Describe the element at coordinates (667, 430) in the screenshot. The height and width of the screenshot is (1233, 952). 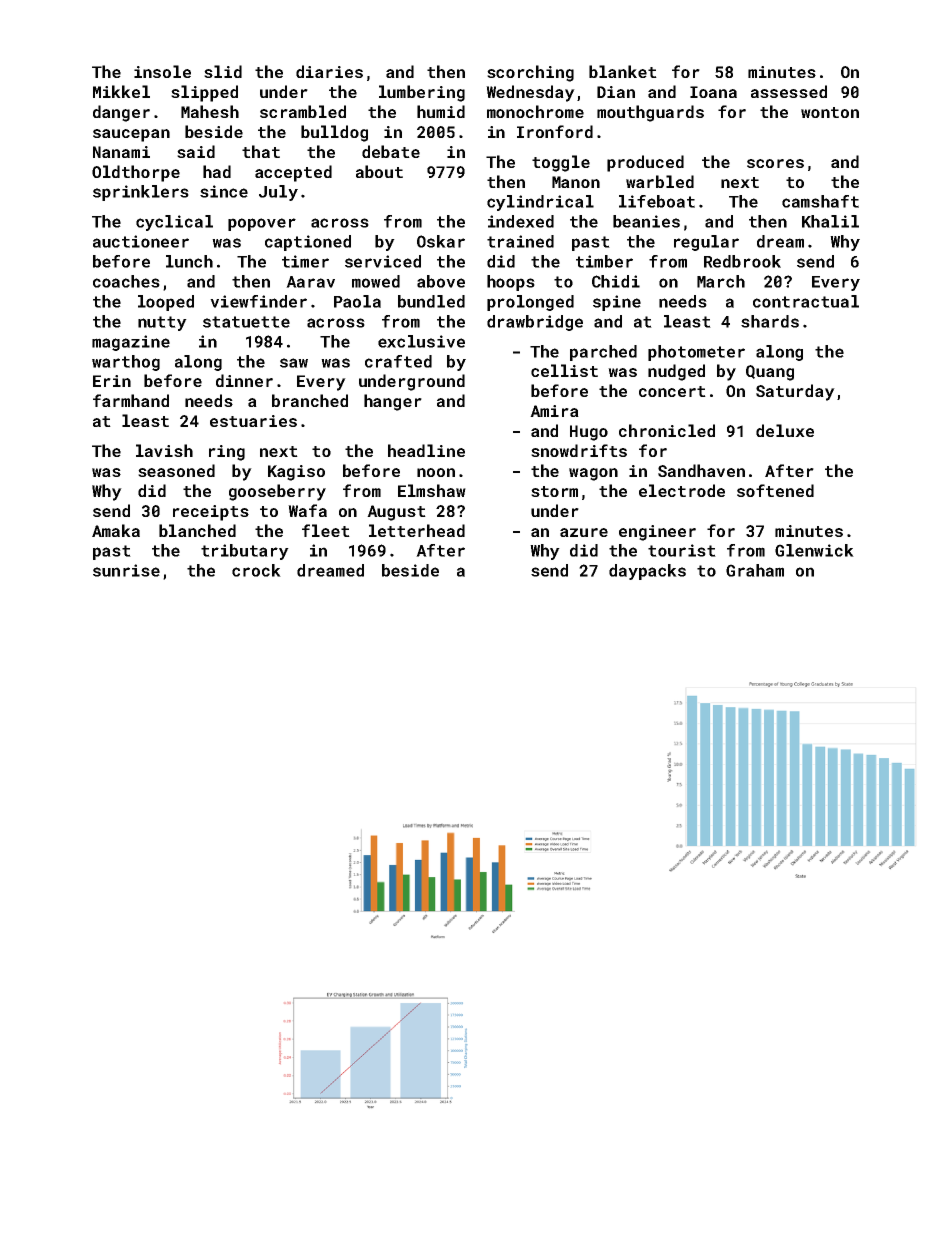
I see `chronicled` at that location.
